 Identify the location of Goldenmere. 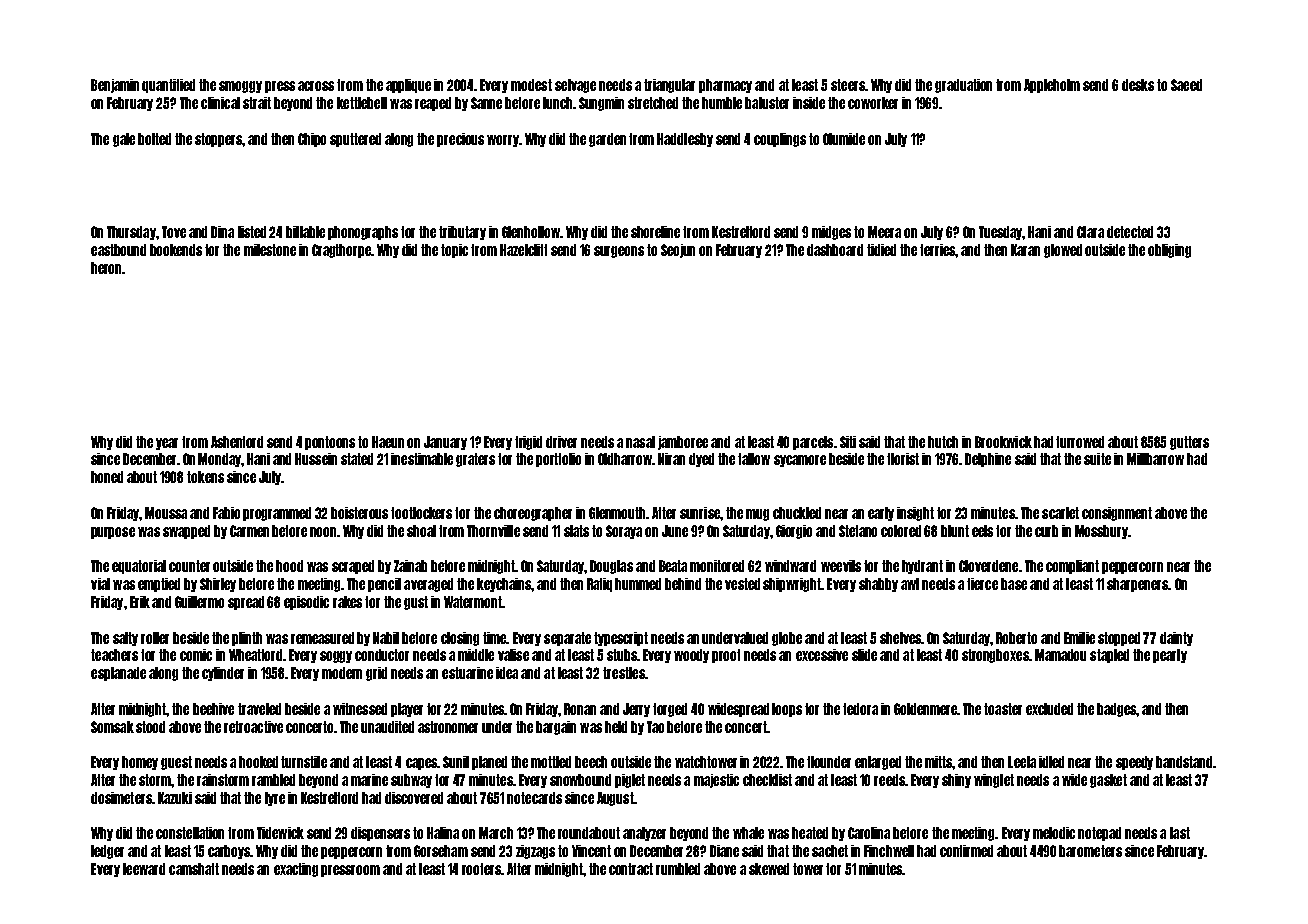
(925, 709).
